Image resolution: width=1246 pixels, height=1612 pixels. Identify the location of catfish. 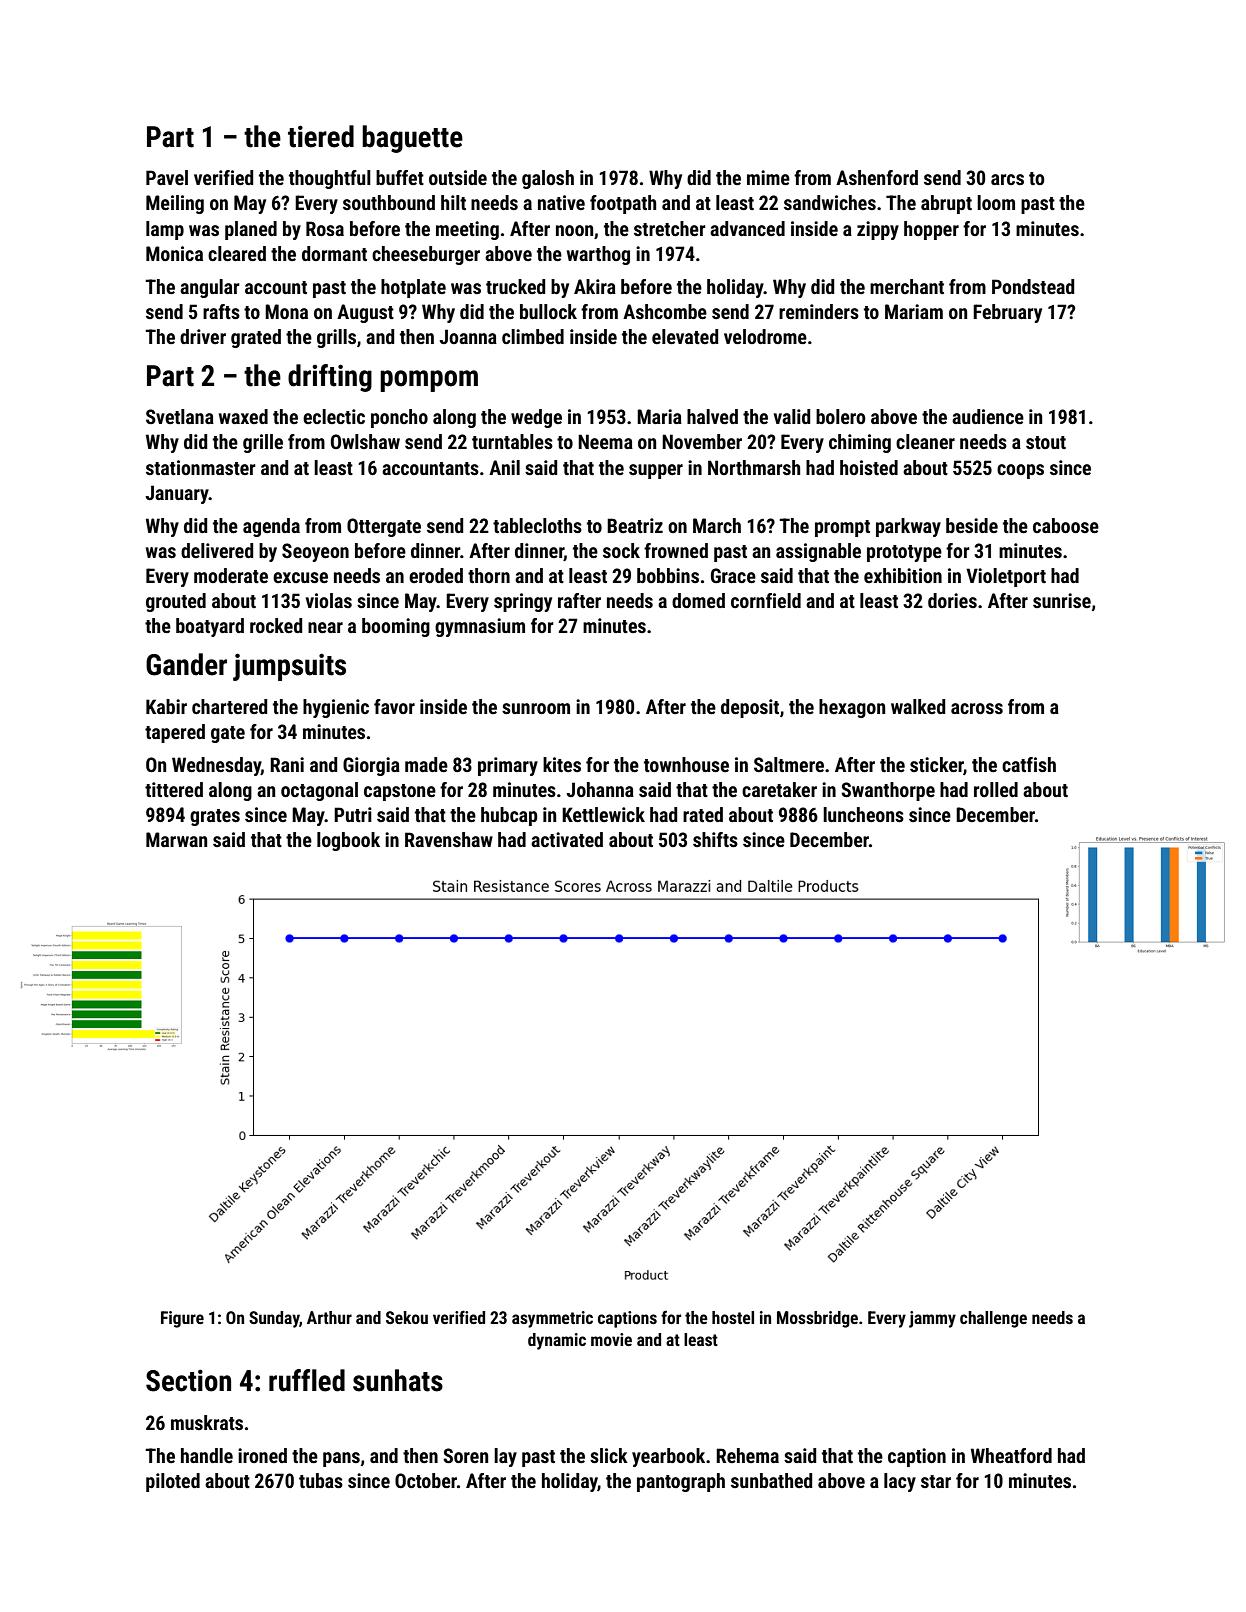
(1029, 764).
